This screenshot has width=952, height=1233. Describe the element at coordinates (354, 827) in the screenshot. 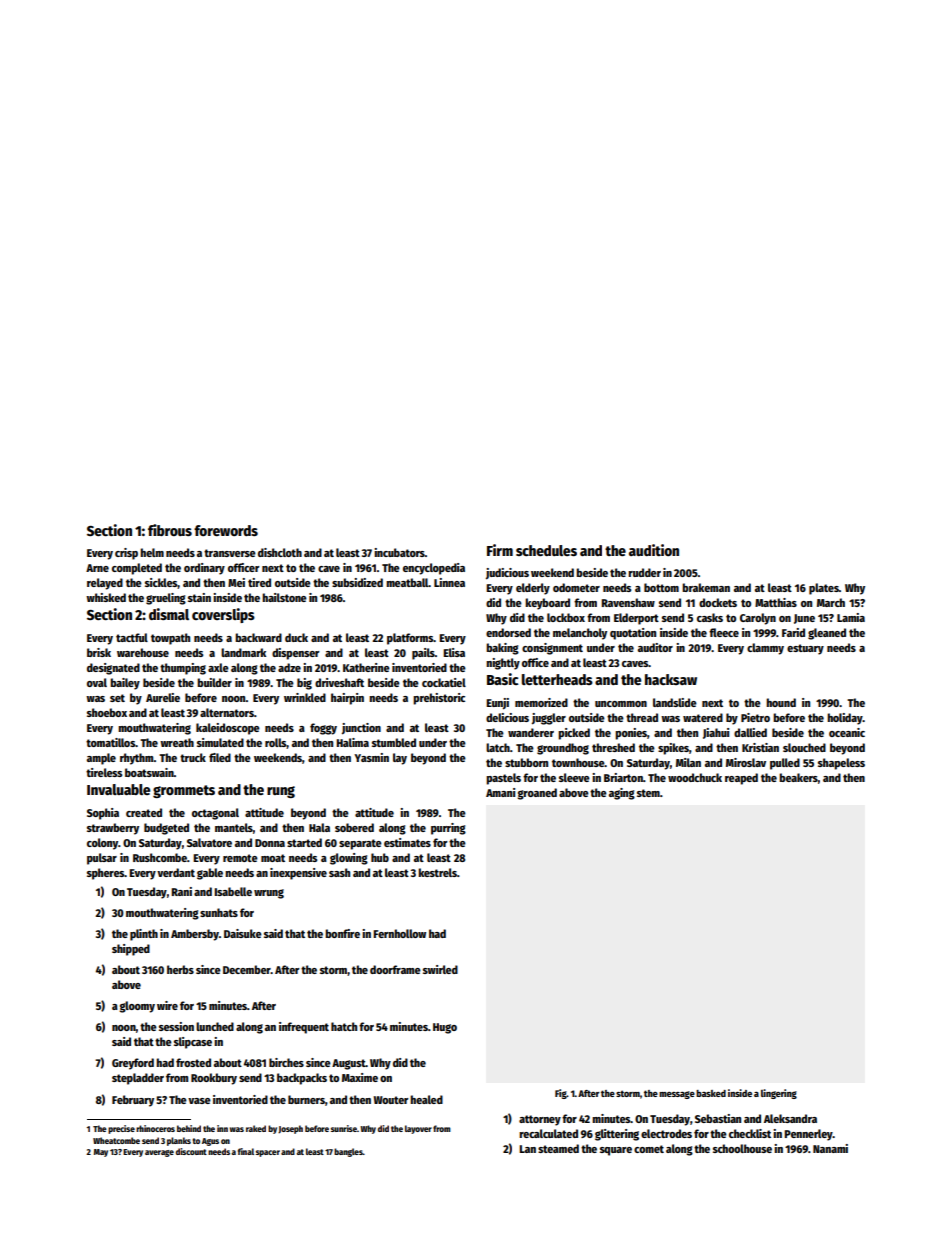

I see `sobered` at that location.
